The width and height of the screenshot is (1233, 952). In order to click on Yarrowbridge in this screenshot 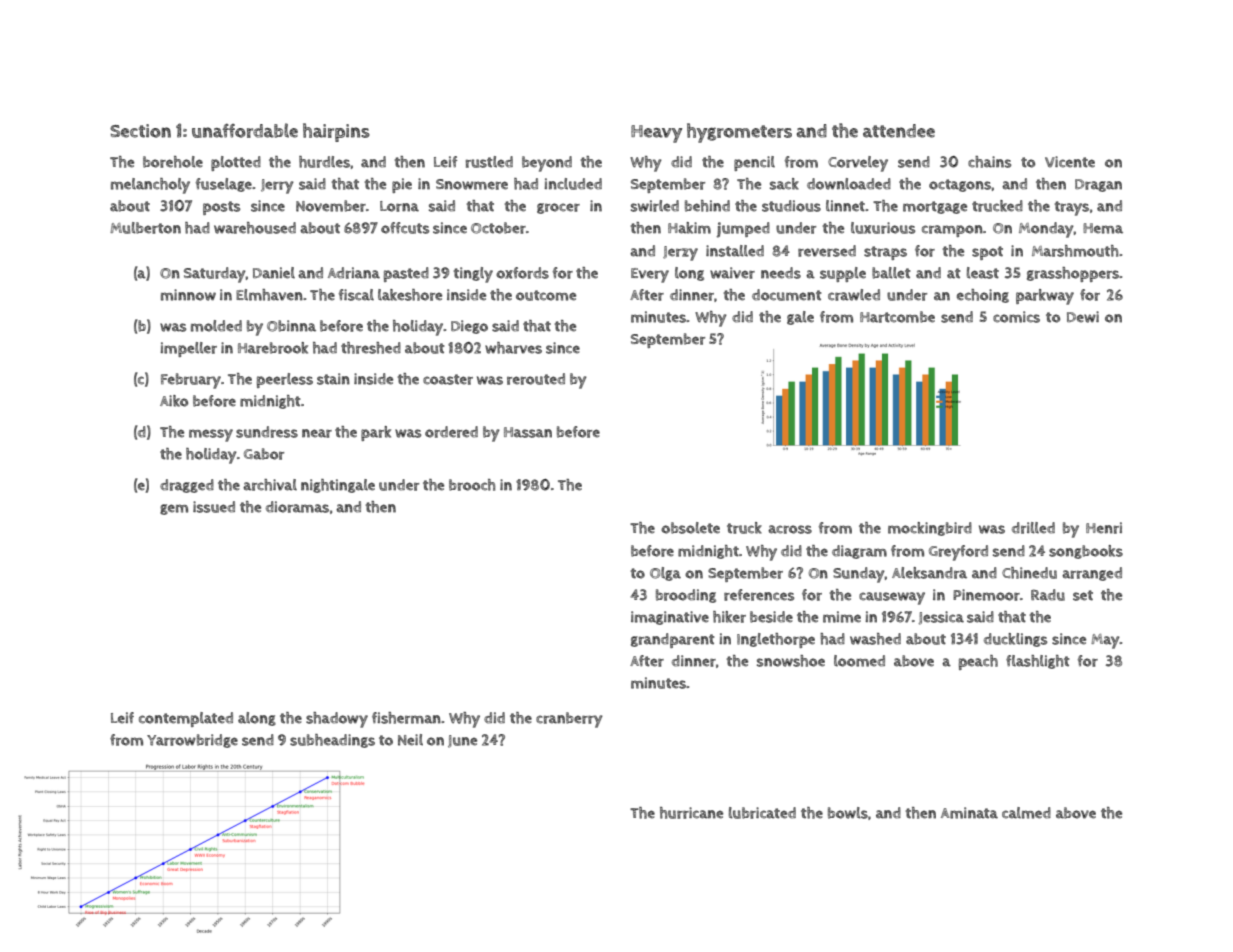, I will do `click(192, 741)`.
